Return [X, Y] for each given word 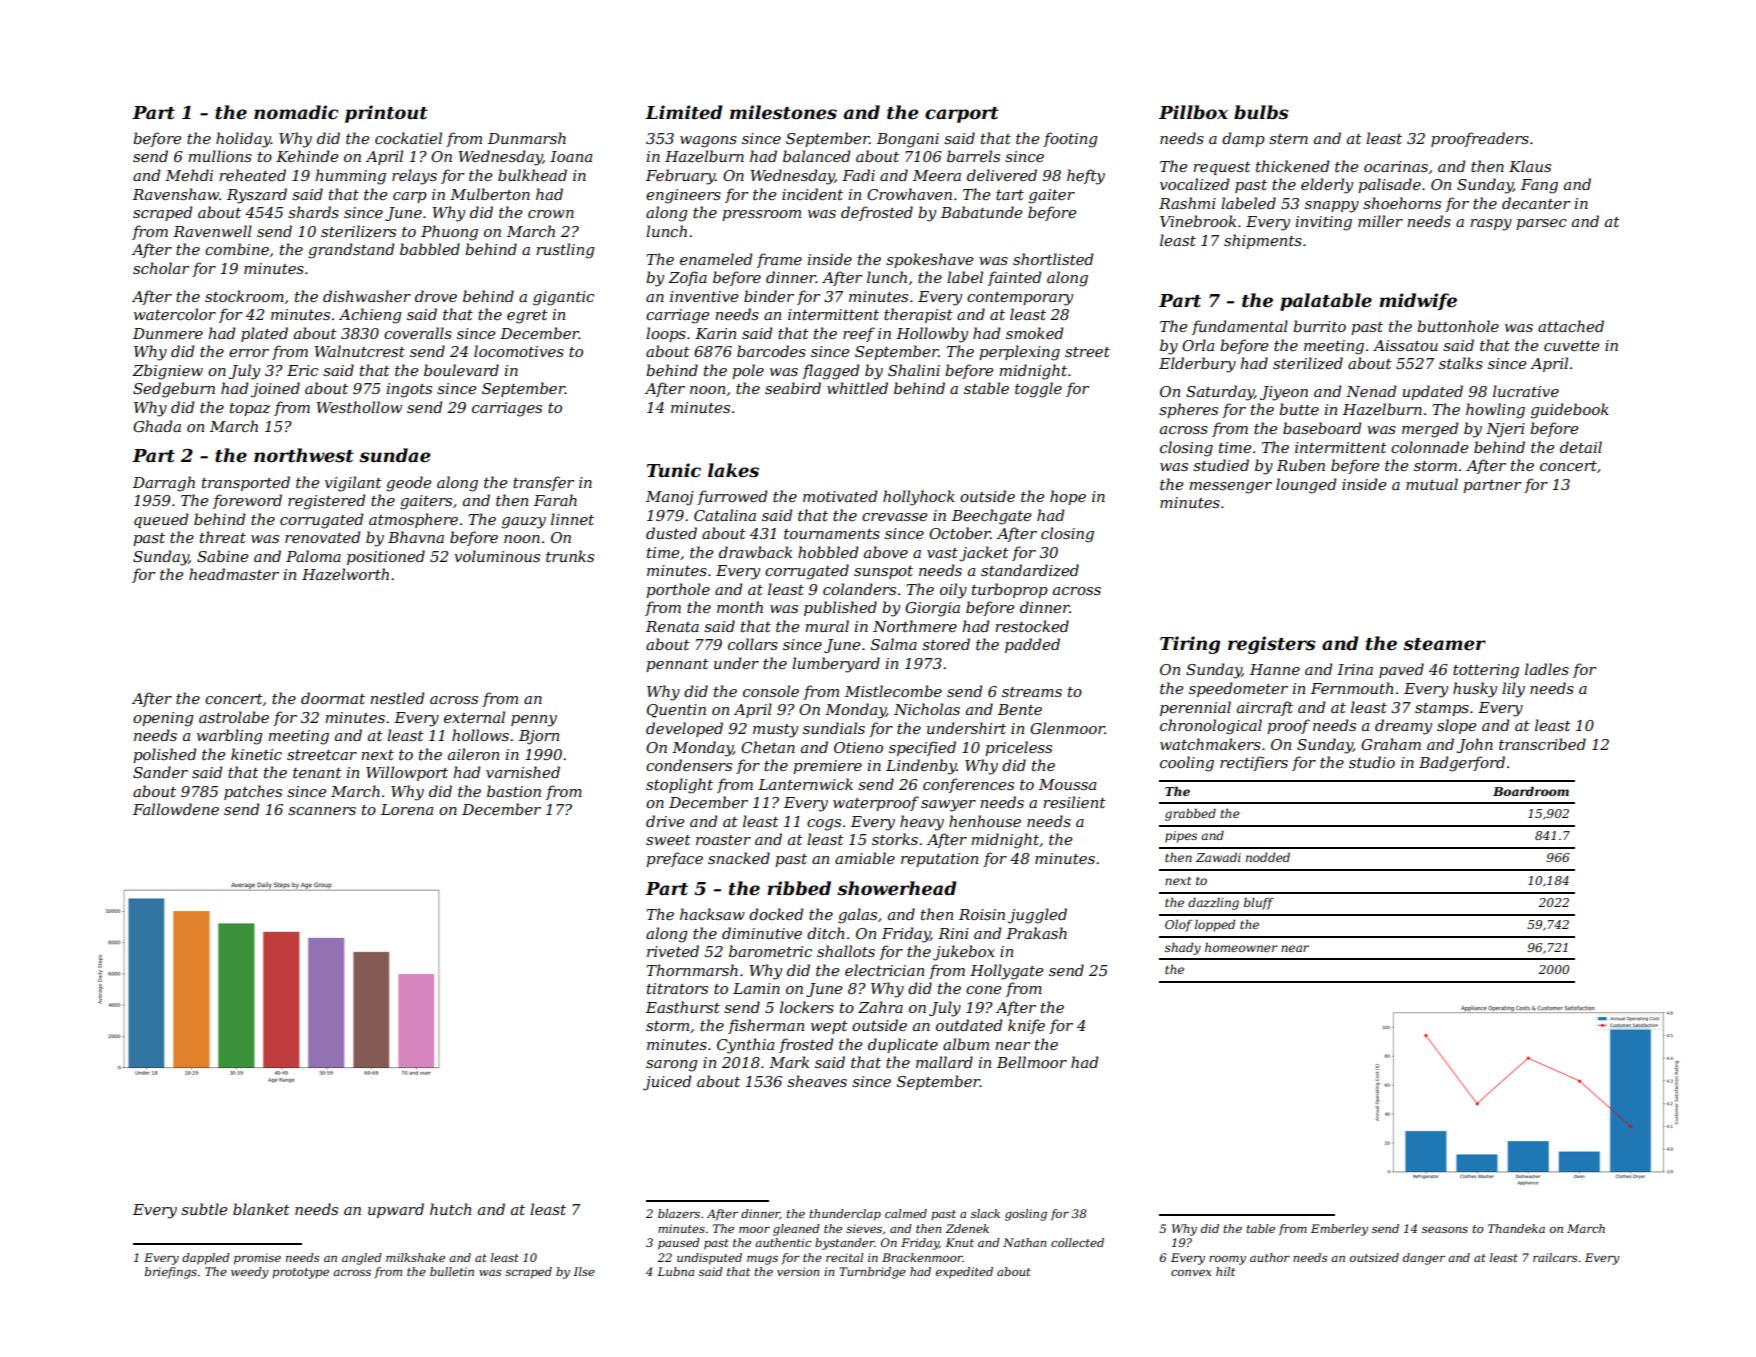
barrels [973, 156]
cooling [1187, 764]
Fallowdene [176, 809]
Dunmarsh [527, 138]
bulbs [1261, 112]
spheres [1188, 410]
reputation [939, 860]
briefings [171, 1273]
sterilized [1308, 363]
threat [223, 537]
